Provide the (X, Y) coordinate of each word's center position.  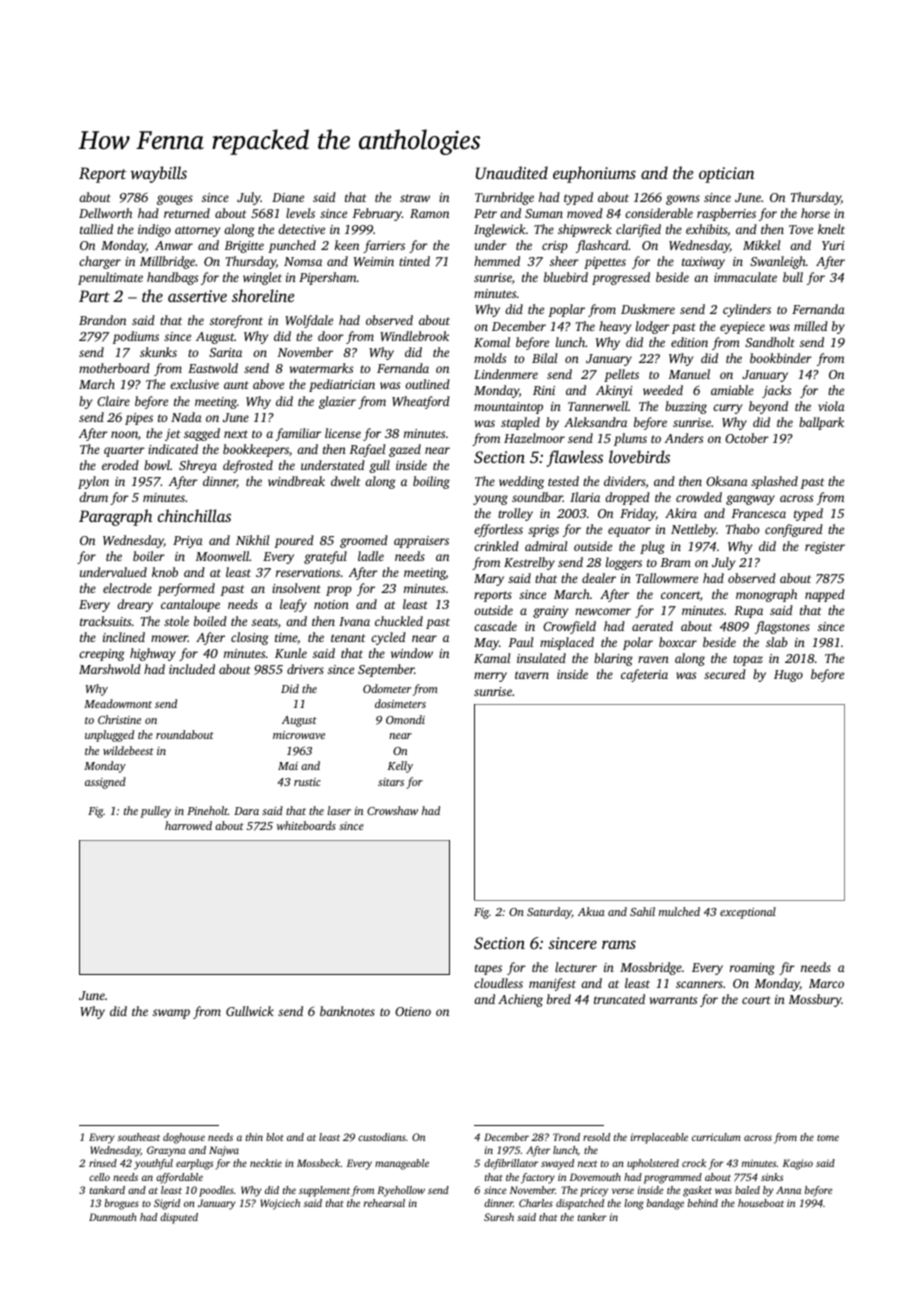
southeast (139, 1137)
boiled (210, 621)
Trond (566, 1137)
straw (415, 198)
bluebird (566, 277)
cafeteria (644, 675)
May (486, 644)
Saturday (549, 913)
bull (793, 277)
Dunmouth (113, 1217)
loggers (624, 563)
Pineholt (207, 810)
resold (596, 1137)
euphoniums (594, 174)
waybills (158, 174)
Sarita (225, 352)
